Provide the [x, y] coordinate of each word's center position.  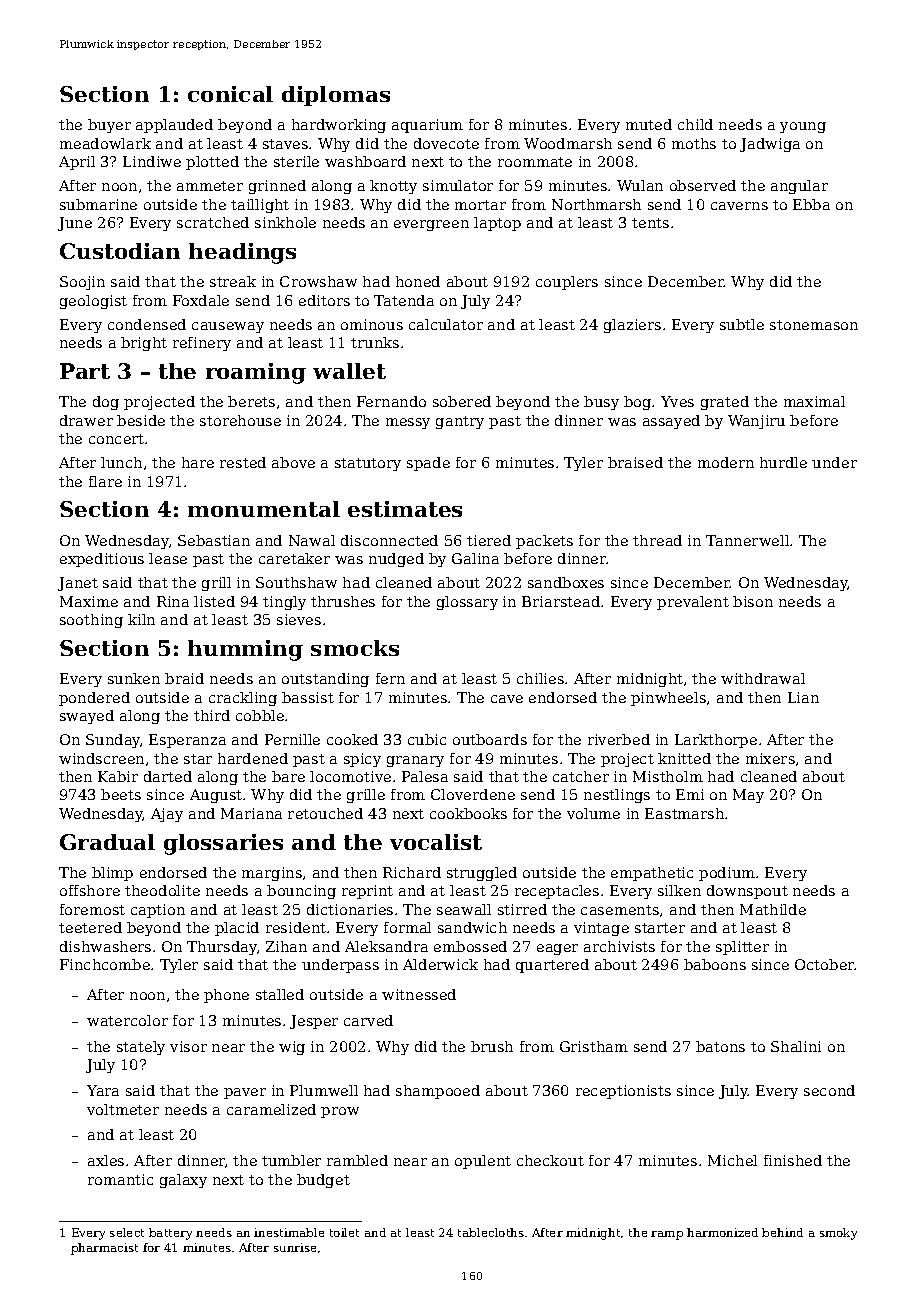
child [695, 124]
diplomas [336, 96]
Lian [803, 697]
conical [230, 94]
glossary [467, 603]
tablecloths [491, 1232]
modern [726, 462]
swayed [87, 717]
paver [245, 1093]
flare [105, 481]
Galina [475, 558]
